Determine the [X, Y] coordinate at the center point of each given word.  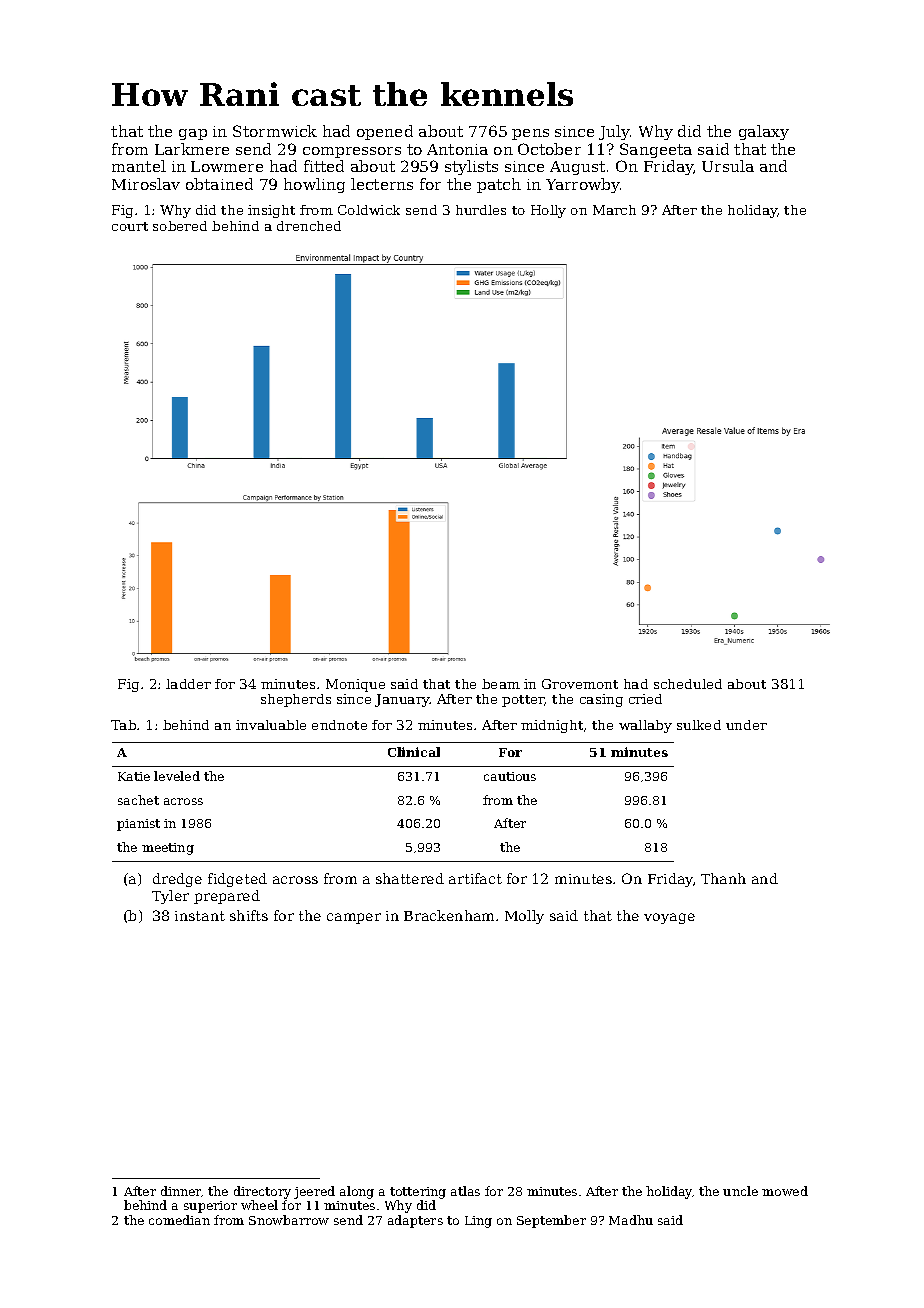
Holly [548, 211]
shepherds [296, 700]
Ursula [728, 166]
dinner [181, 1191]
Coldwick [369, 210]
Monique [355, 685]
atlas [465, 1191]
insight [271, 211]
